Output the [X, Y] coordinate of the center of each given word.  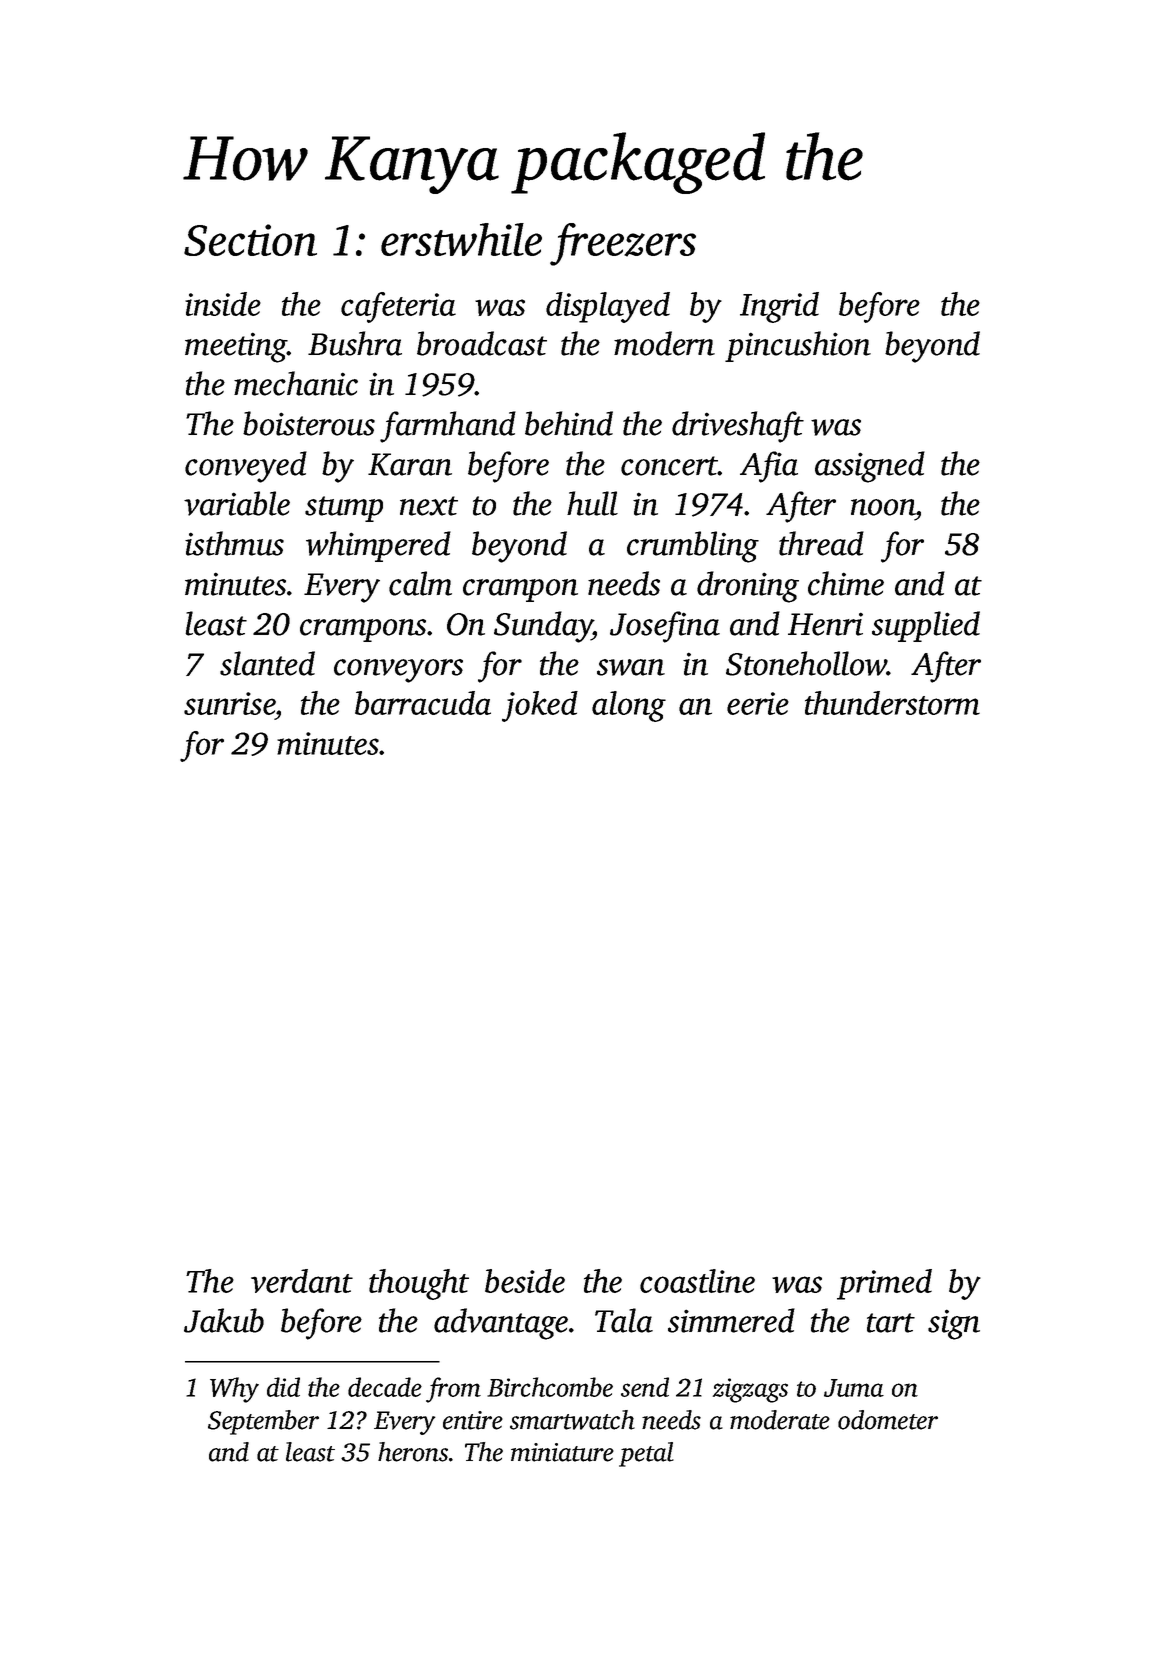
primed [884, 1284]
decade [385, 1387]
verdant [302, 1281]
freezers [623, 244]
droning [748, 587]
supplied [926, 626]
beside [525, 1281]
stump [344, 509]
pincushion [798, 346]
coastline [697, 1281]
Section [250, 240]
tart [891, 1323]
